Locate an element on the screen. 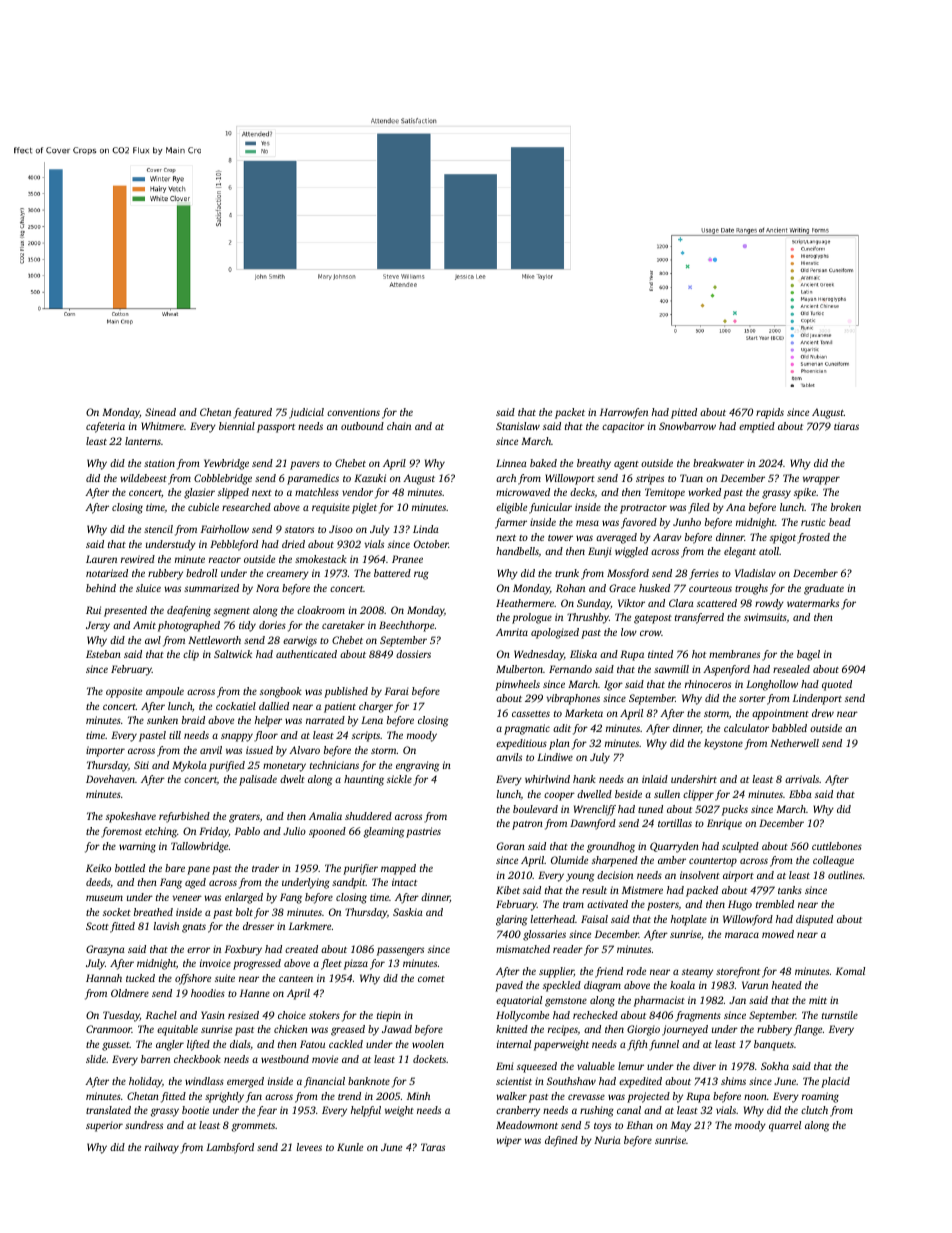  glaring is located at coordinates (511, 920).
